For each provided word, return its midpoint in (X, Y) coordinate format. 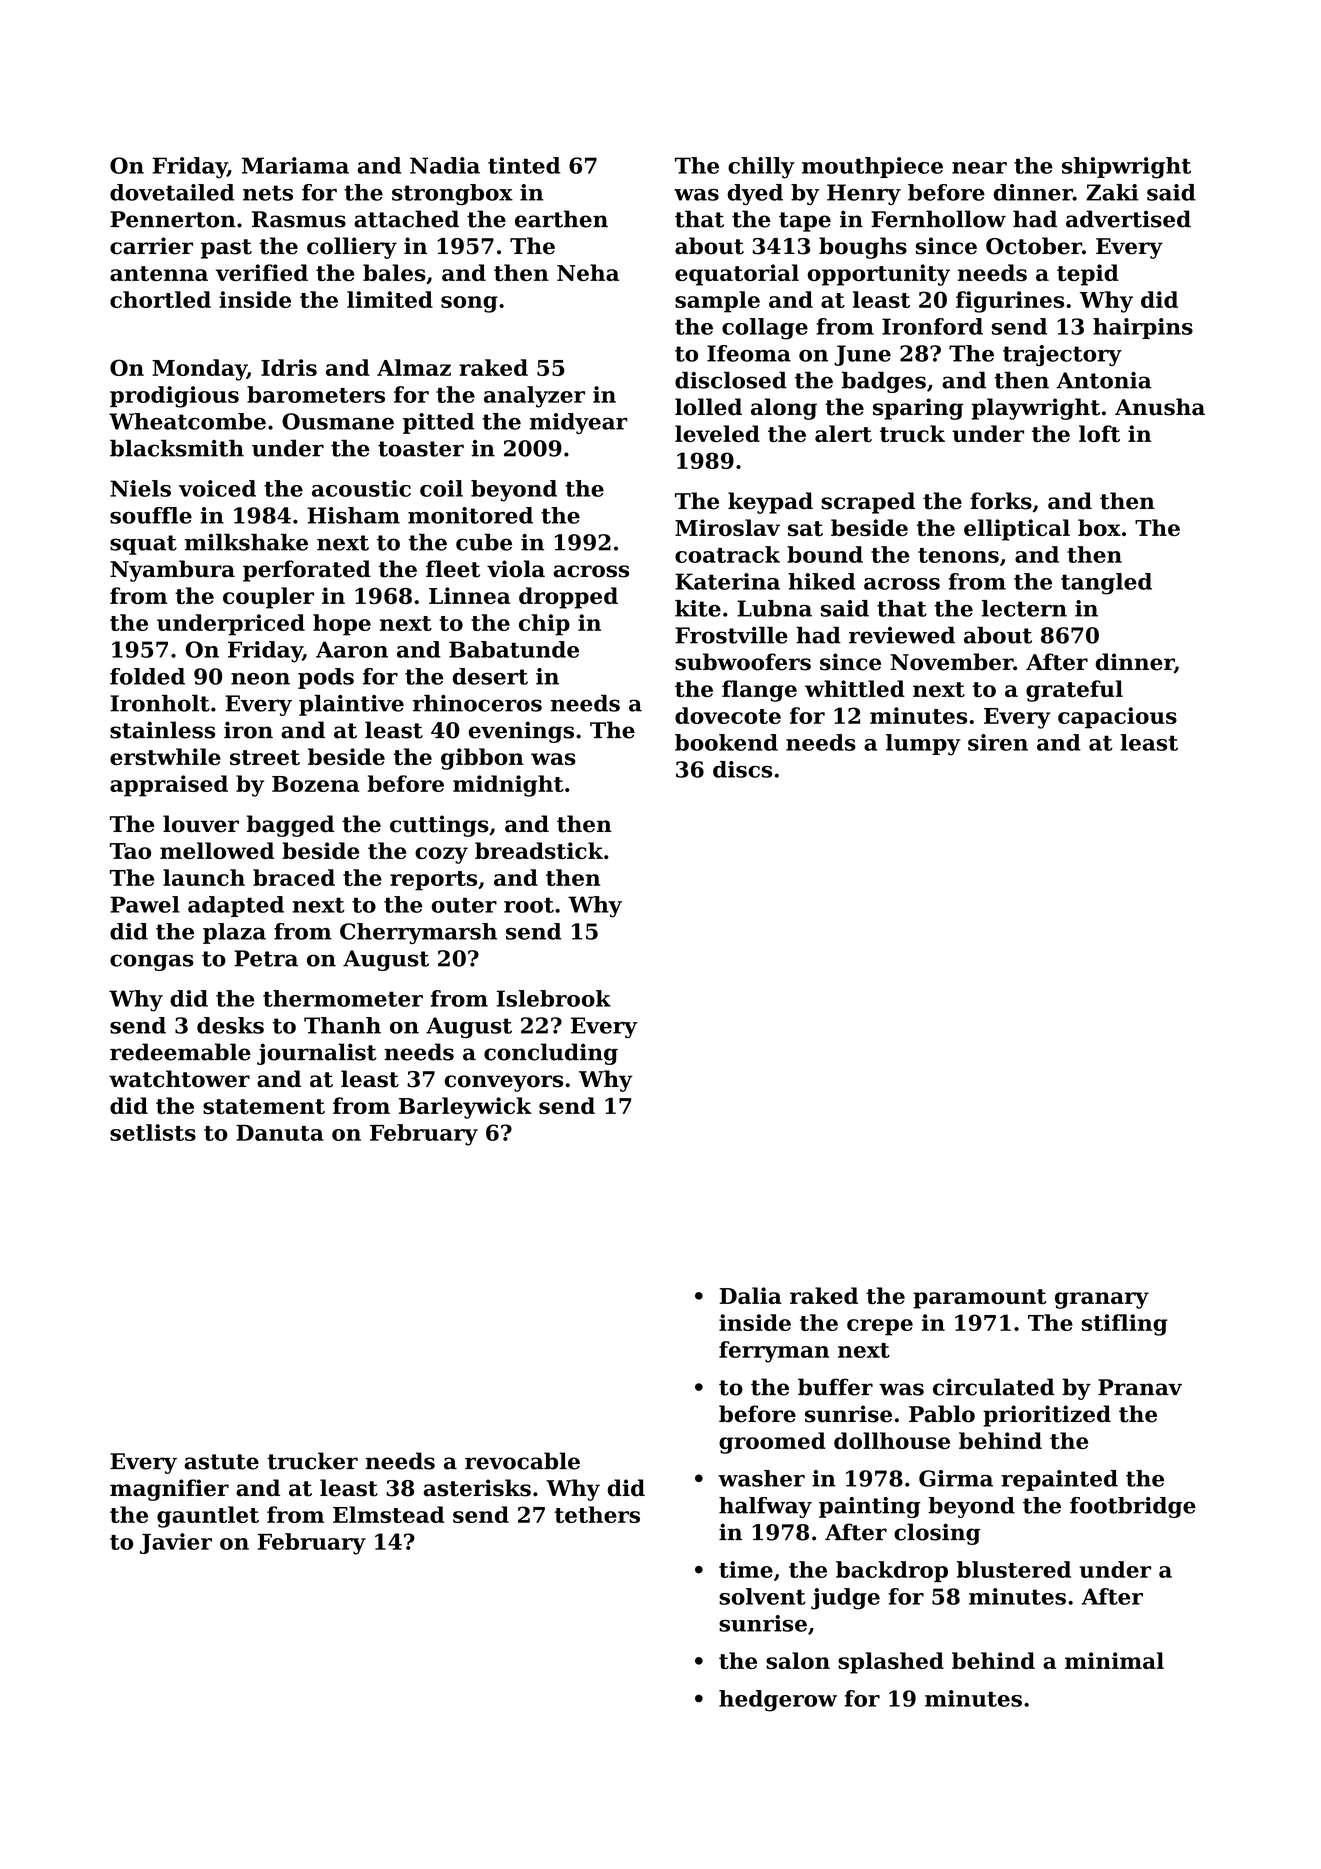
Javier (176, 1543)
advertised (1128, 219)
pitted (438, 423)
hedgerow (778, 1701)
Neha (588, 272)
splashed (891, 1663)
